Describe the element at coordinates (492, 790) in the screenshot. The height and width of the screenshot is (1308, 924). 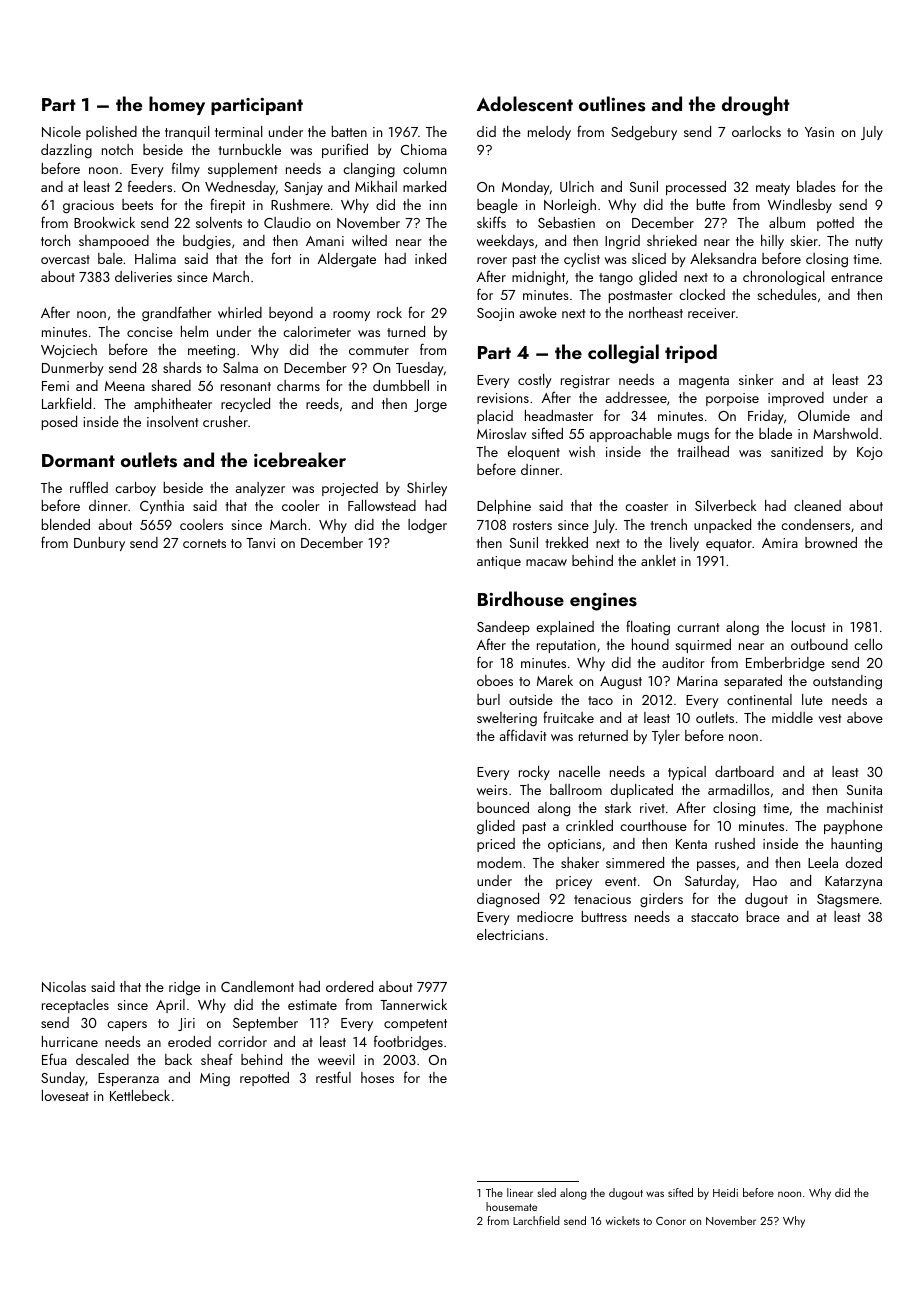
I see `weirs` at that location.
